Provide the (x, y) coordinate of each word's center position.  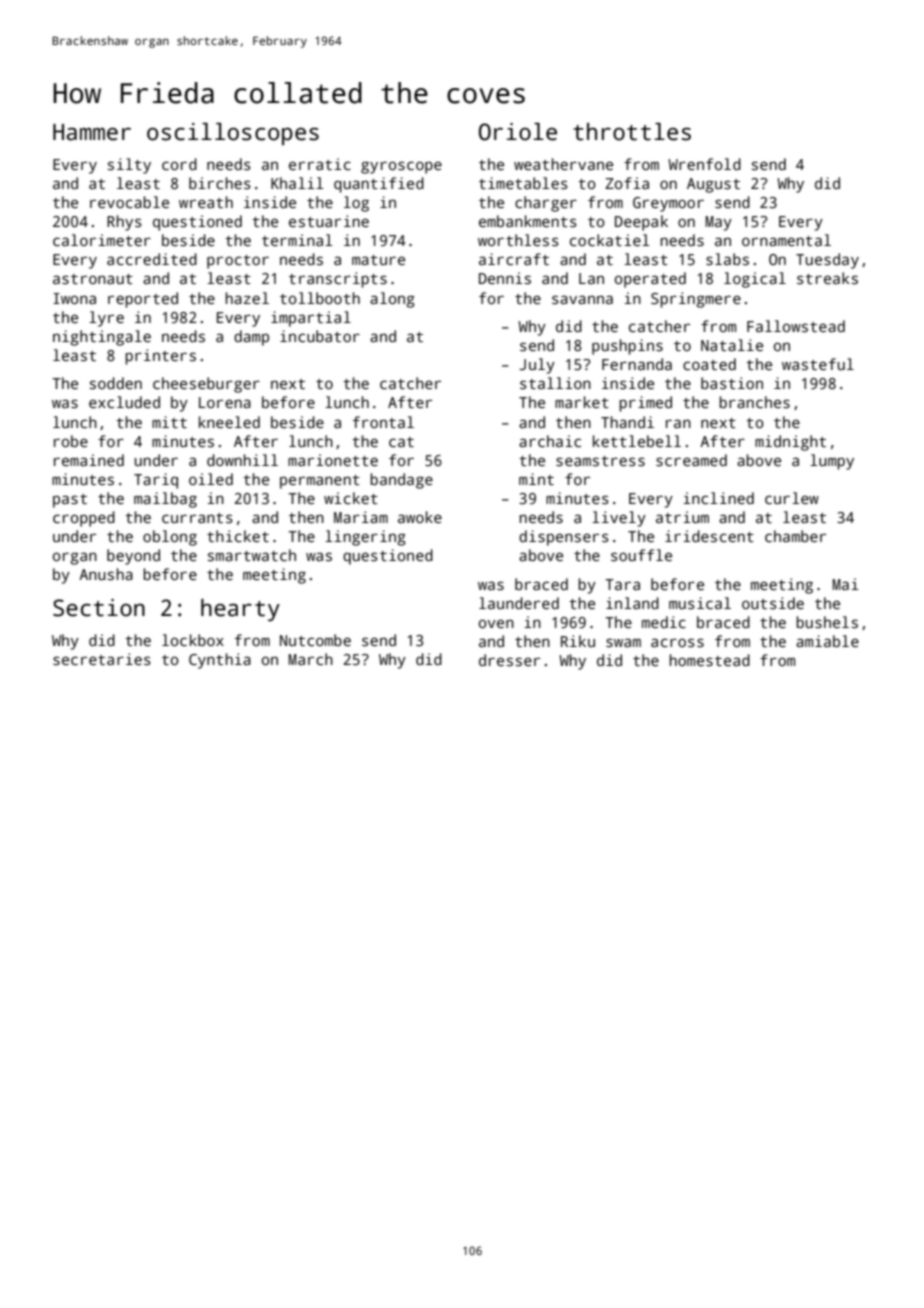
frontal (383, 422)
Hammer (92, 132)
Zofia (627, 183)
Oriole (518, 132)
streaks (827, 278)
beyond (133, 557)
